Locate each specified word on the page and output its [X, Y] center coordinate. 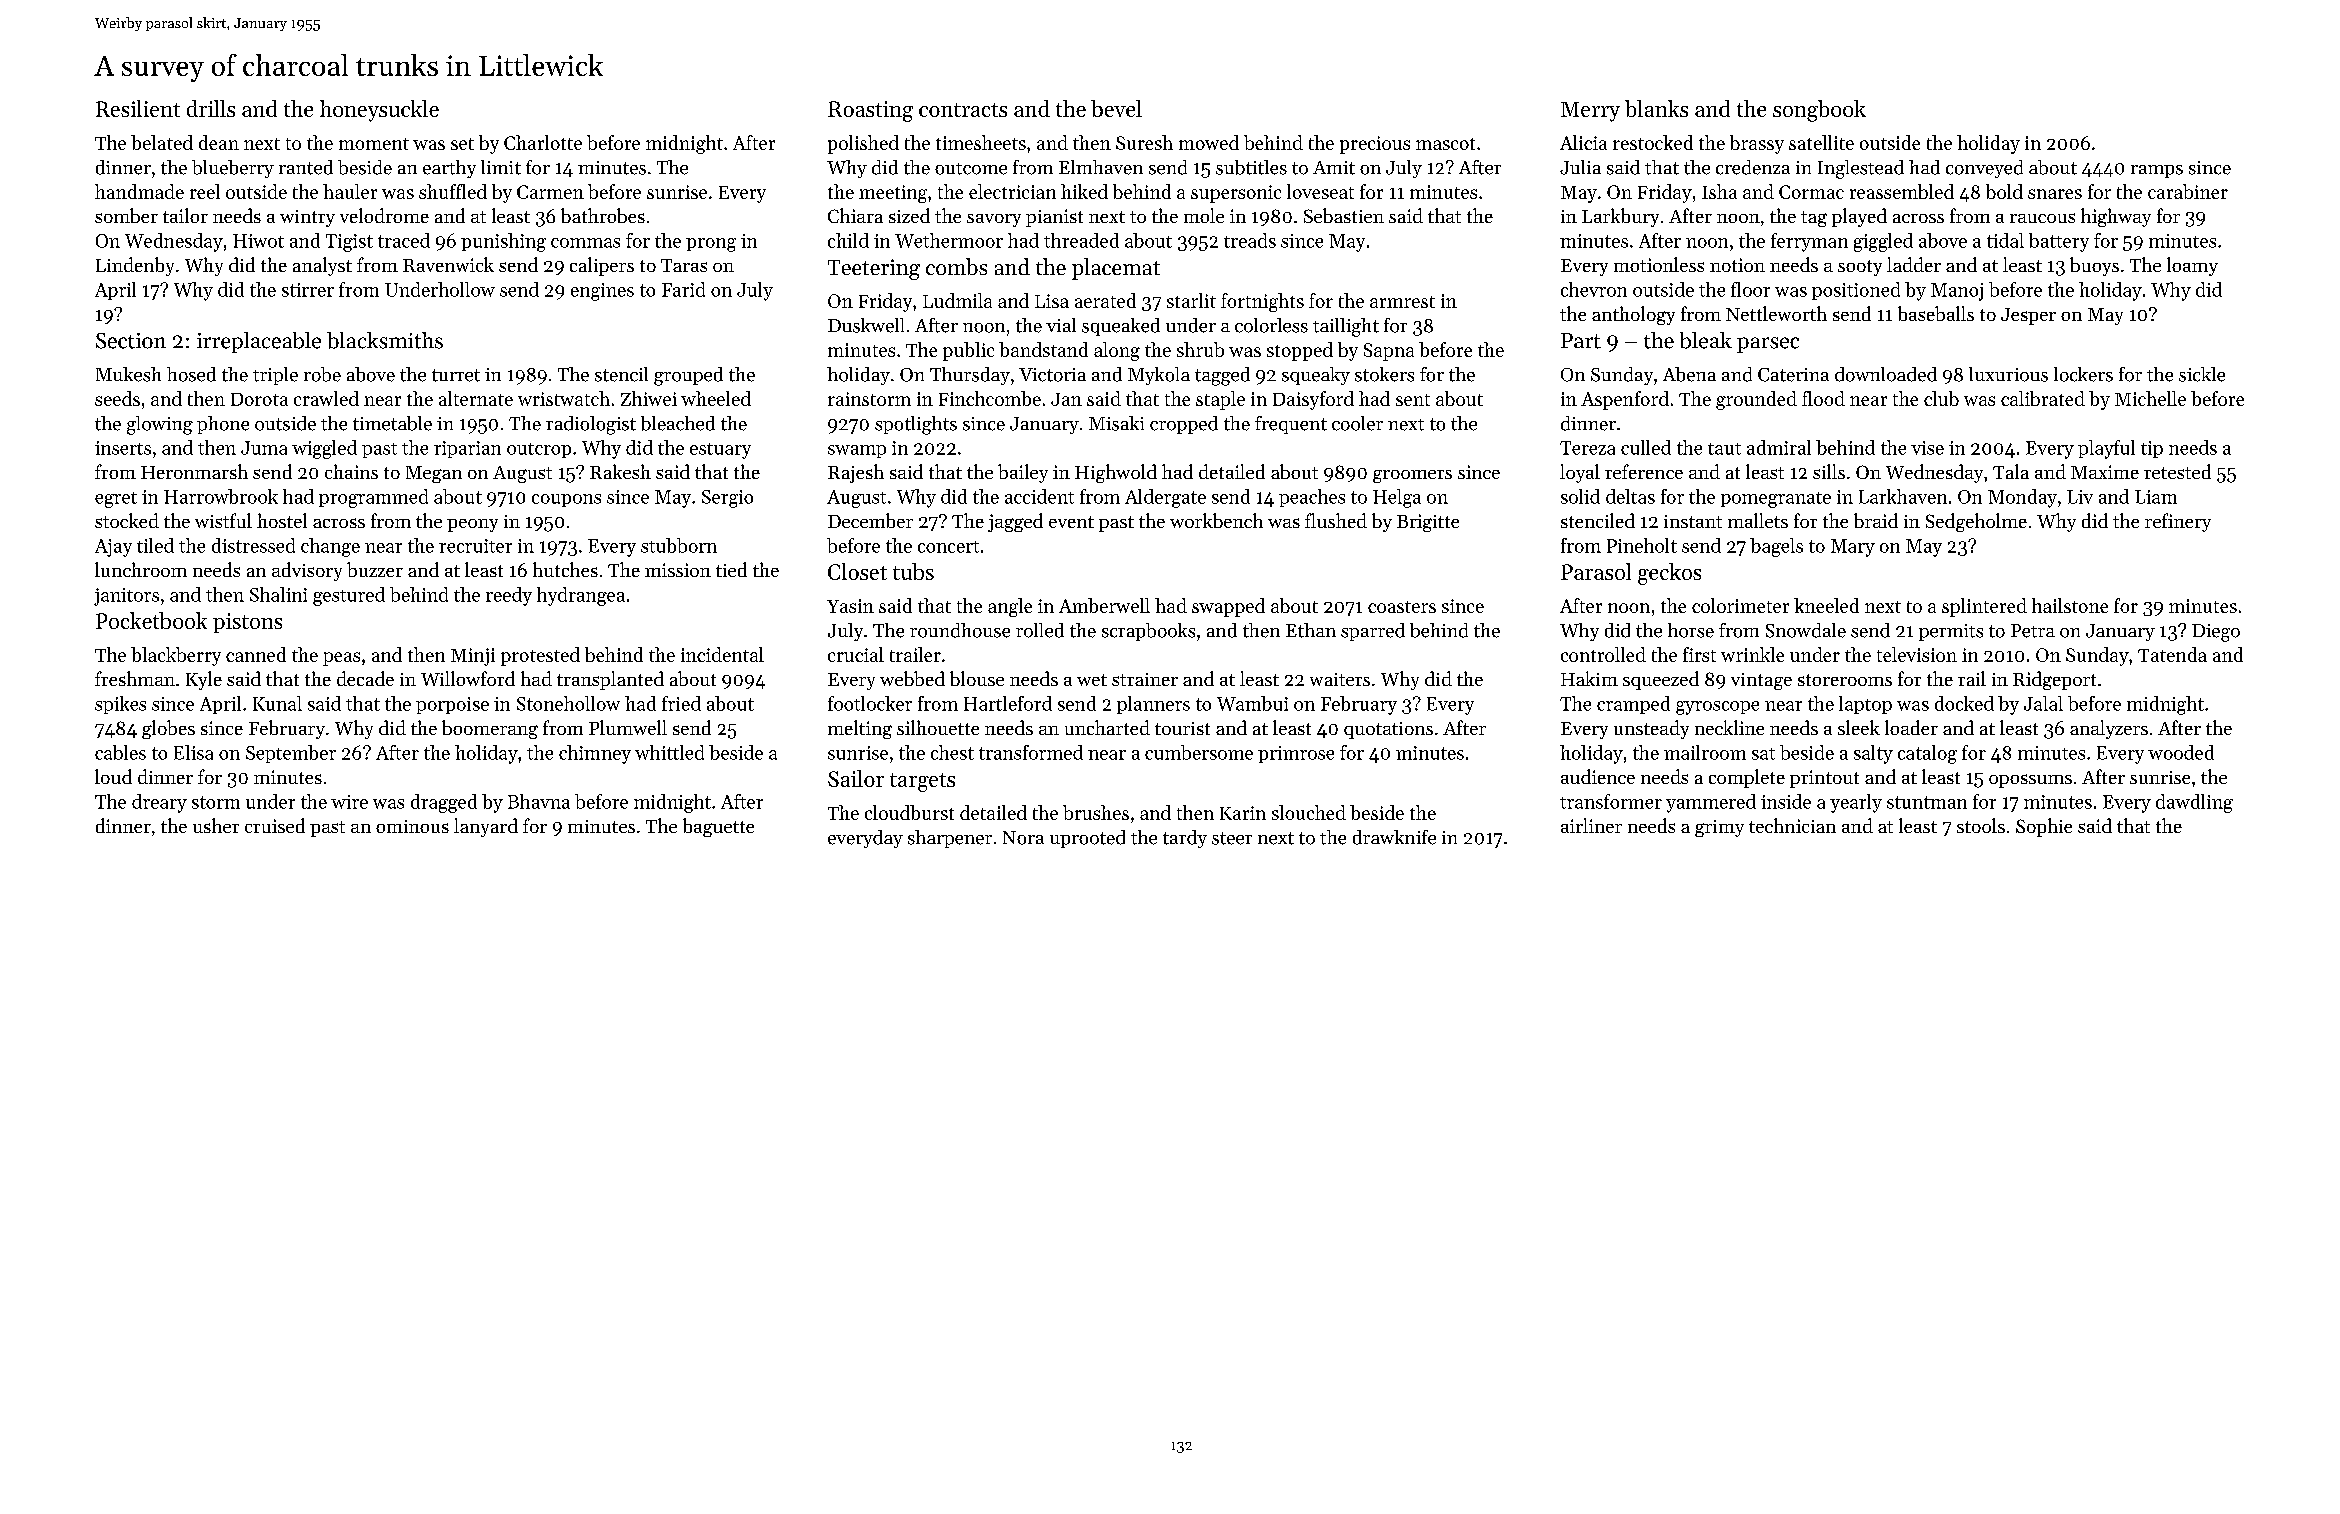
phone [223, 425]
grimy [1719, 828]
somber [126, 215]
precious [1375, 145]
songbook [1819, 111]
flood [1823, 398]
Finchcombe [990, 398]
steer [1232, 838]
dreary [159, 803]
